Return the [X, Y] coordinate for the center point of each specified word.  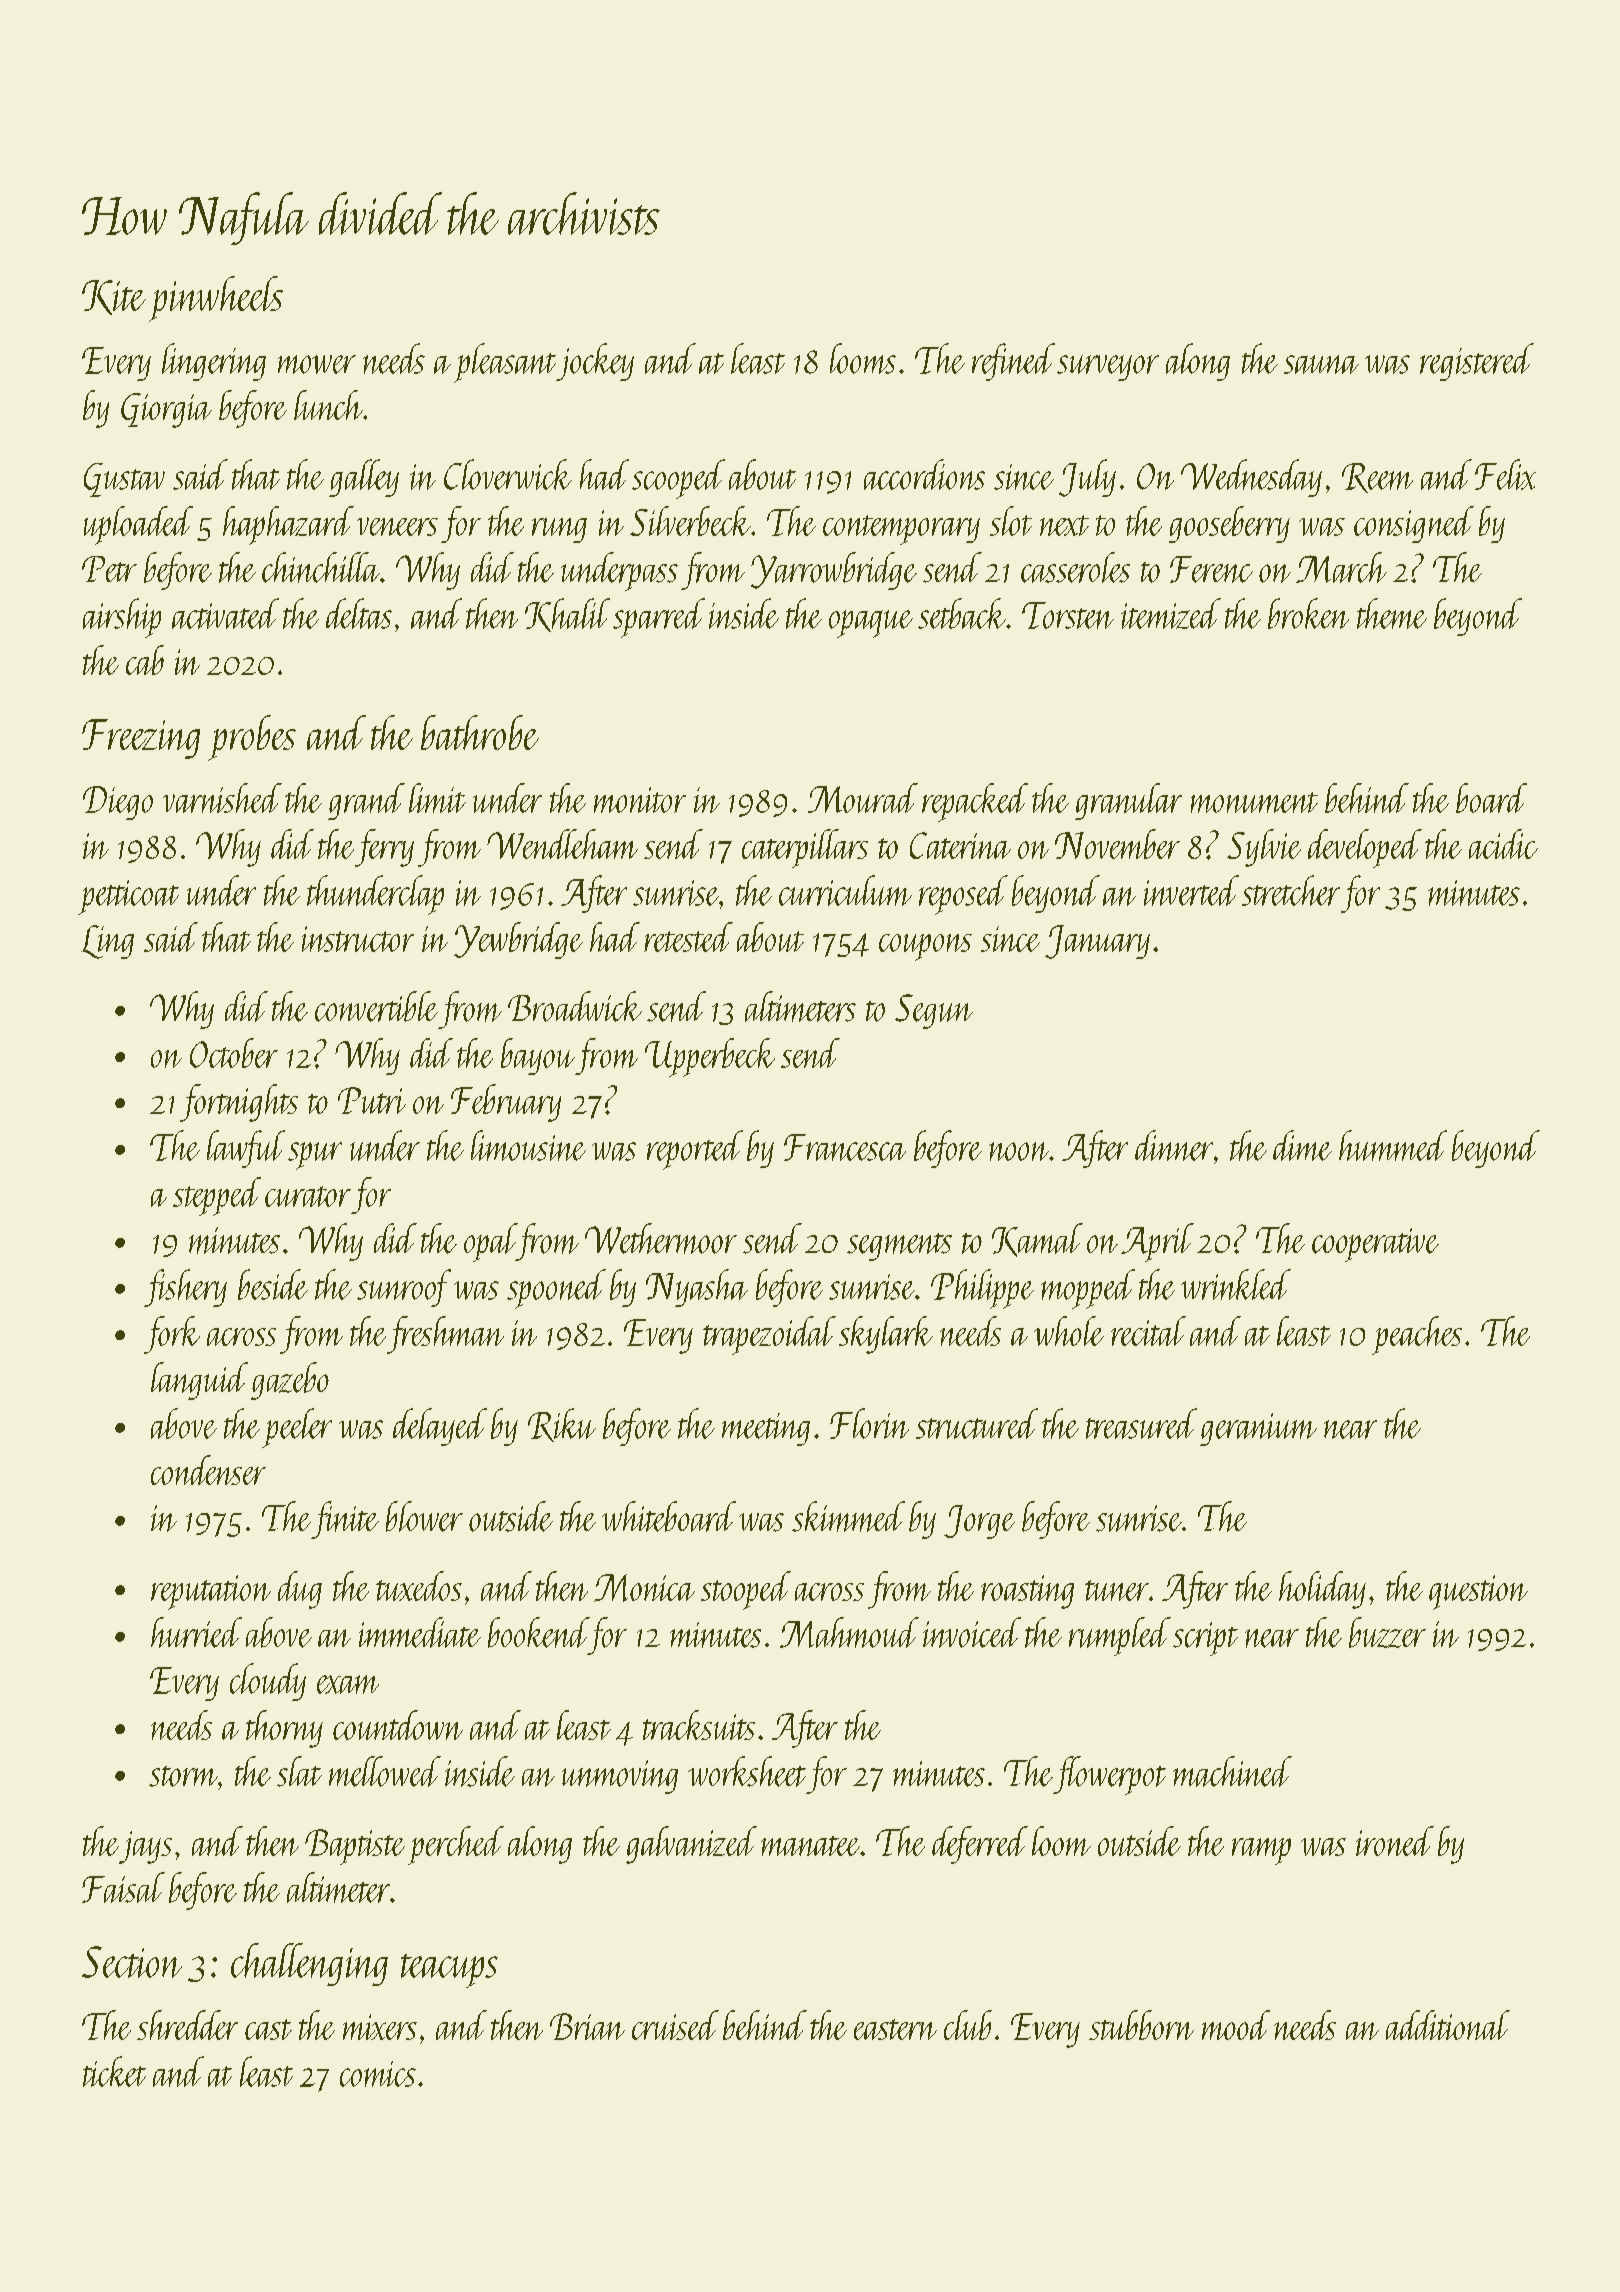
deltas [359, 613]
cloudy [268, 1682]
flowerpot [1109, 1775]
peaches [1417, 1335]
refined [1013, 362]
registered [1477, 362]
